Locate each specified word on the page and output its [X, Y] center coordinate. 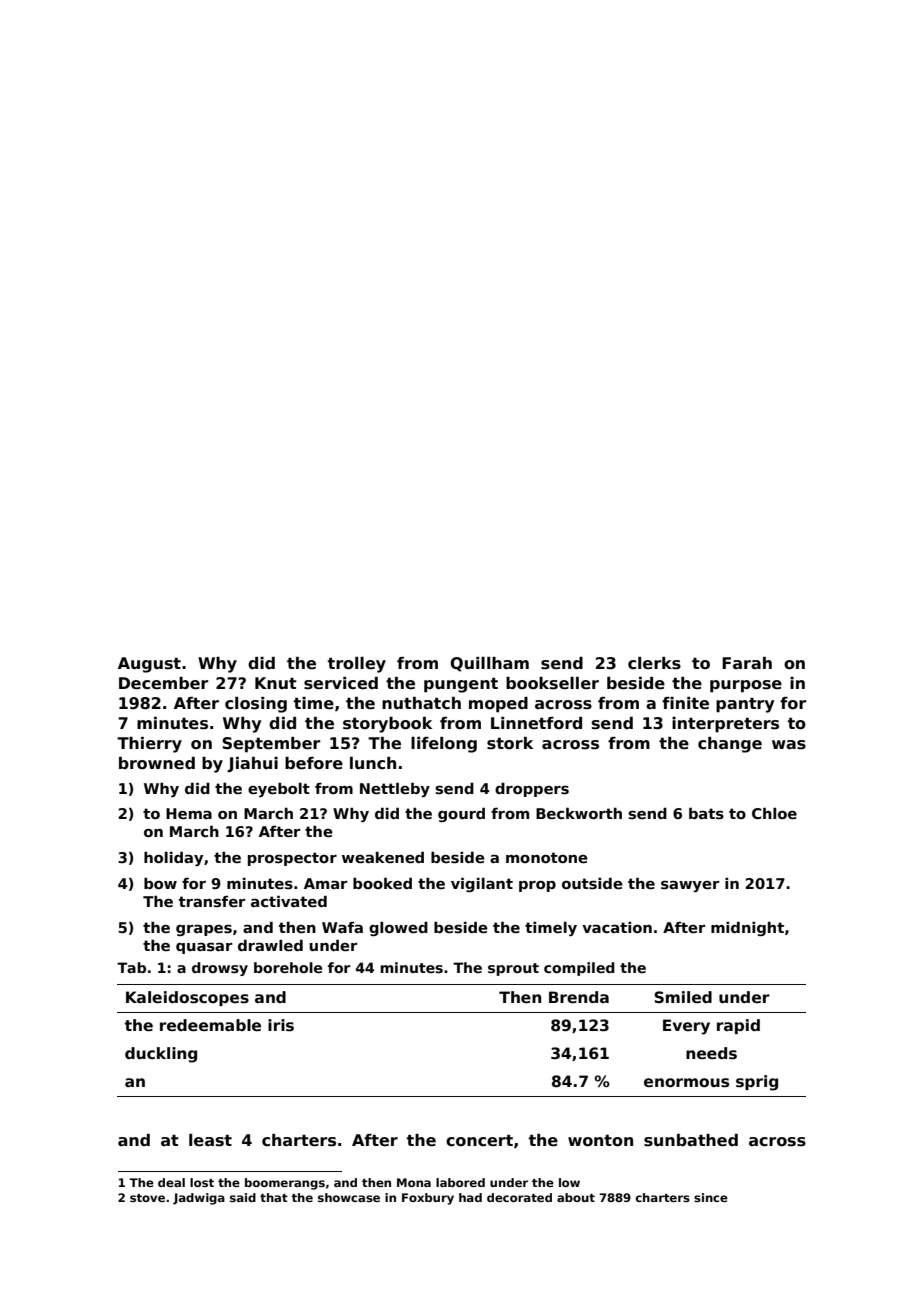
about [576, 1197]
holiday [173, 859]
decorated [519, 1197]
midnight [747, 929]
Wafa [342, 927]
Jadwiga [199, 1199]
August [149, 665]
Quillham [489, 664]
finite [685, 703]
